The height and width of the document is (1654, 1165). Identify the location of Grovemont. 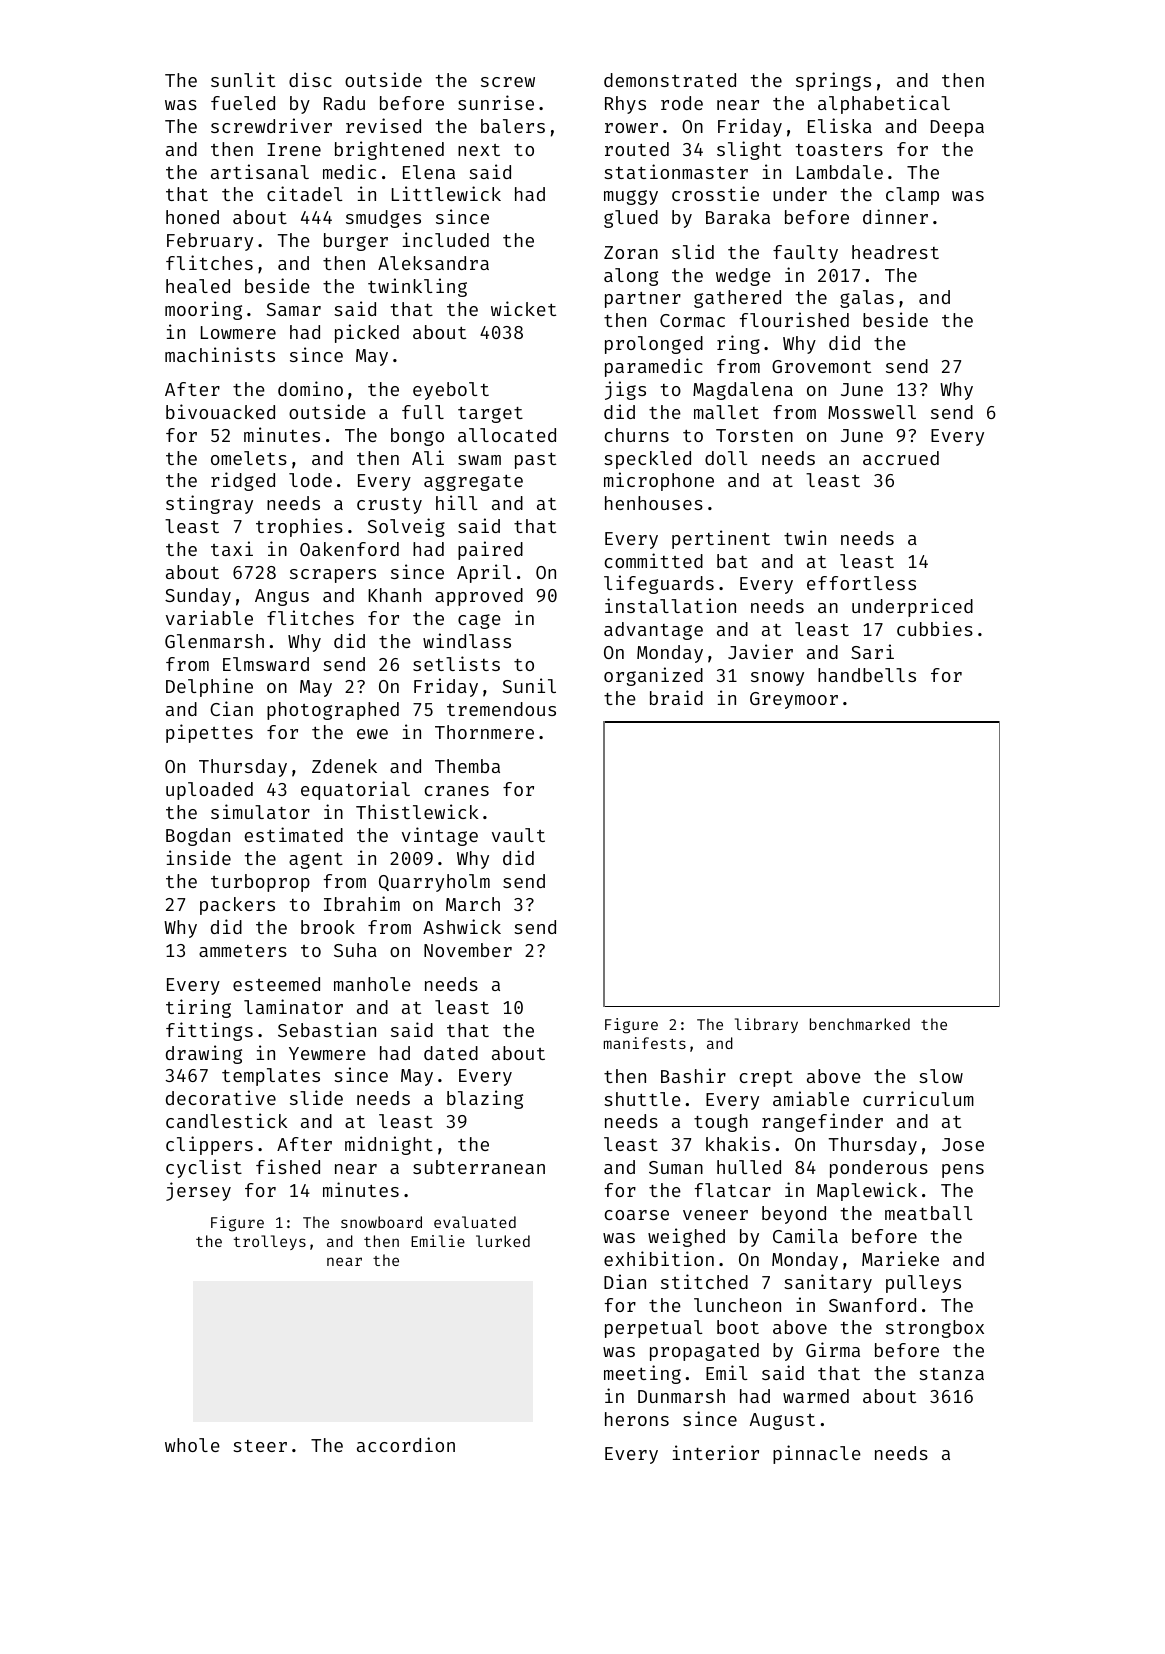
(821, 366).
